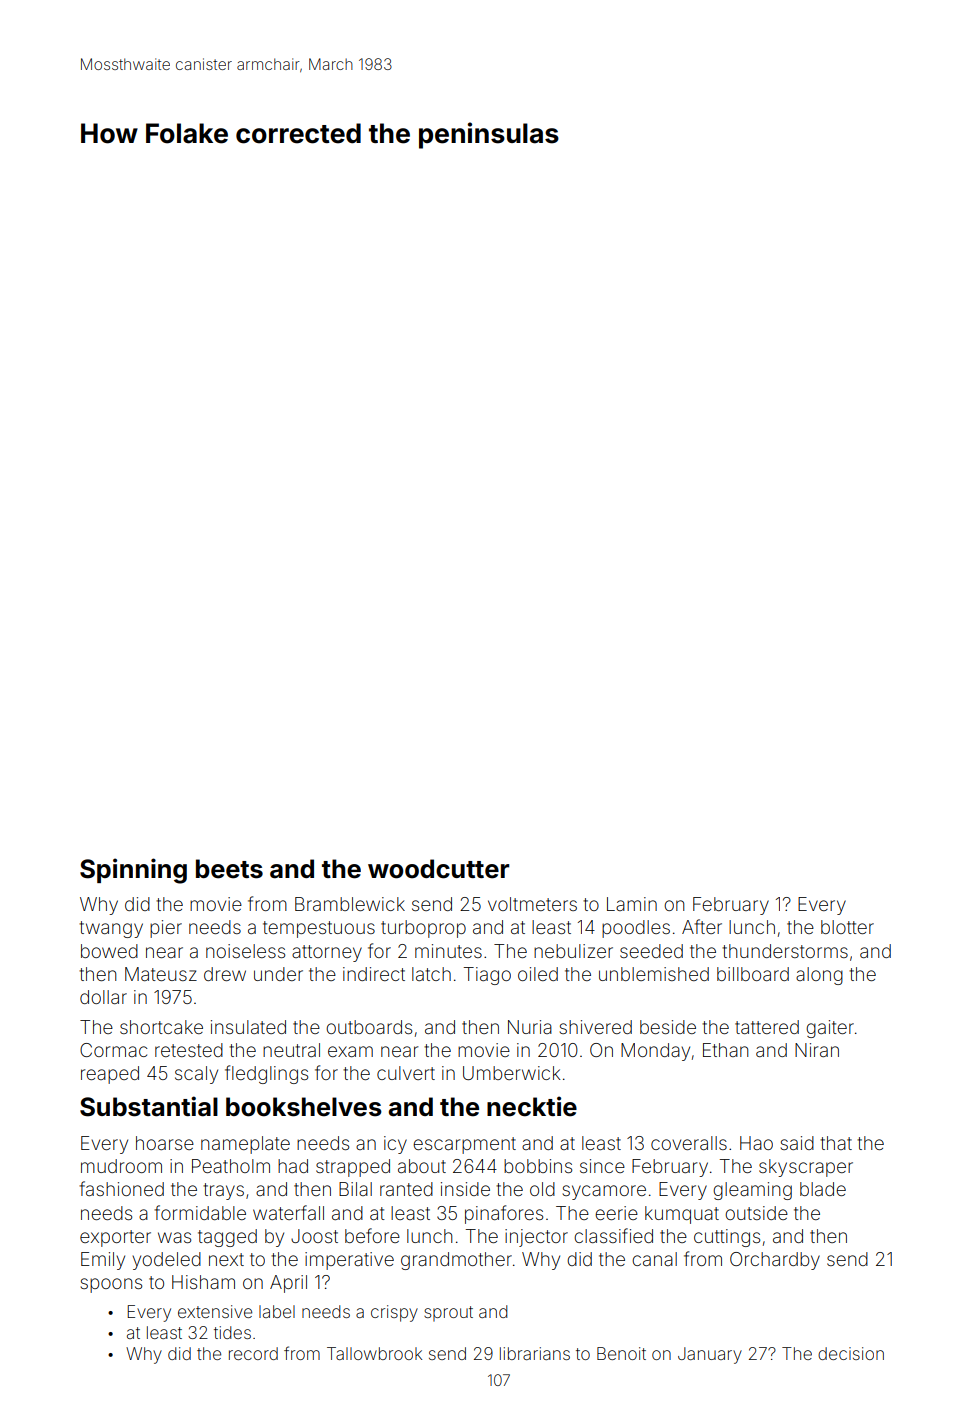  What do you see at coordinates (110, 1075) in the screenshot?
I see `reaped` at bounding box center [110, 1075].
